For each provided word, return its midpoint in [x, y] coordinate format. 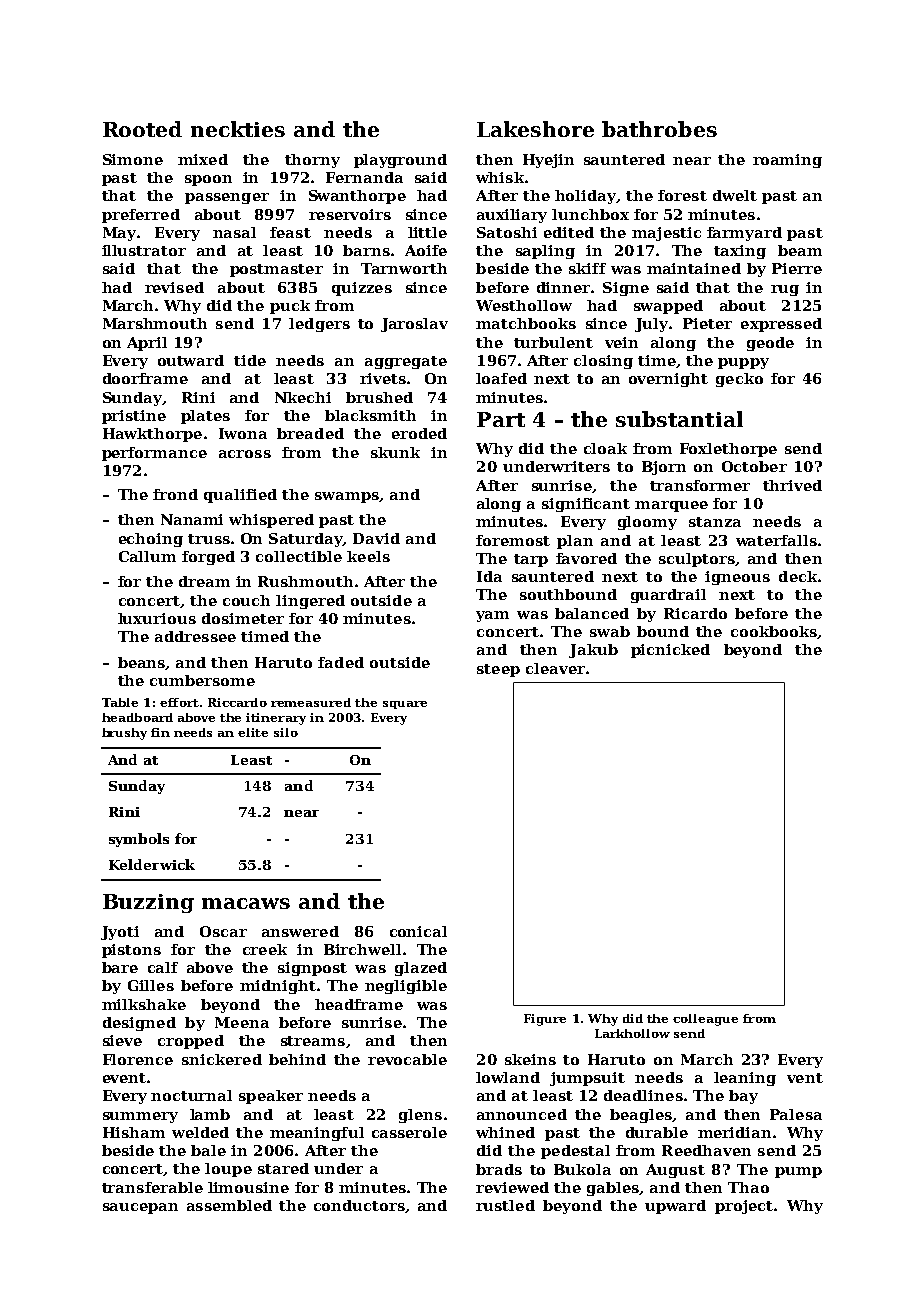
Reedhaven [706, 1150]
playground [400, 161]
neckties [238, 129]
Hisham [134, 1132]
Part [501, 419]
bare [120, 967]
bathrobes [659, 129]
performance [154, 454]
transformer [700, 485]
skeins [530, 1059]
